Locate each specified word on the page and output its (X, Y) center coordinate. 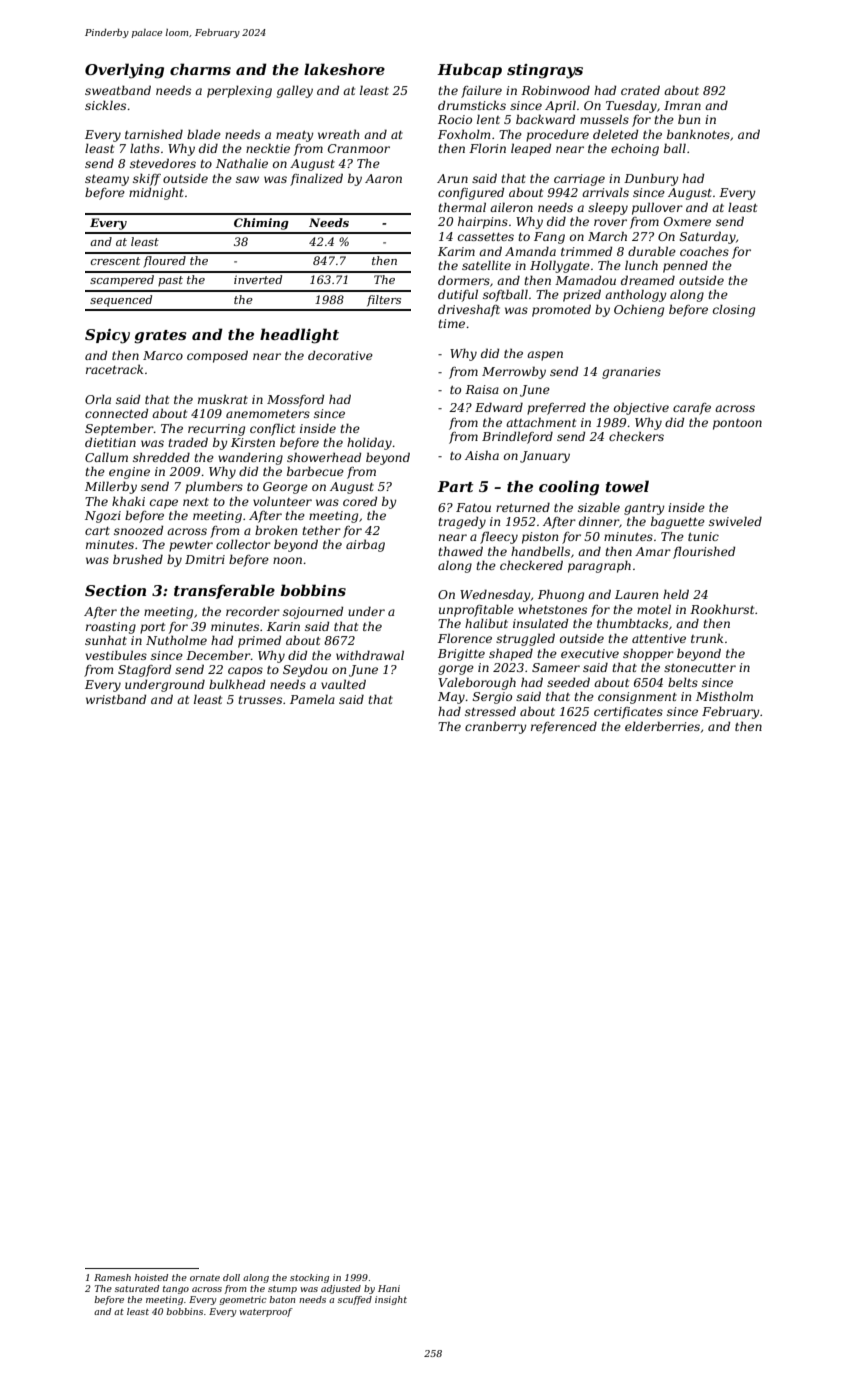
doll (231, 1277)
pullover (657, 209)
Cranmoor (359, 148)
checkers (636, 436)
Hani (389, 1288)
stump (282, 1290)
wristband (116, 699)
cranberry (496, 728)
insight (391, 1300)
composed (217, 356)
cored (360, 501)
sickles (105, 105)
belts (683, 682)
